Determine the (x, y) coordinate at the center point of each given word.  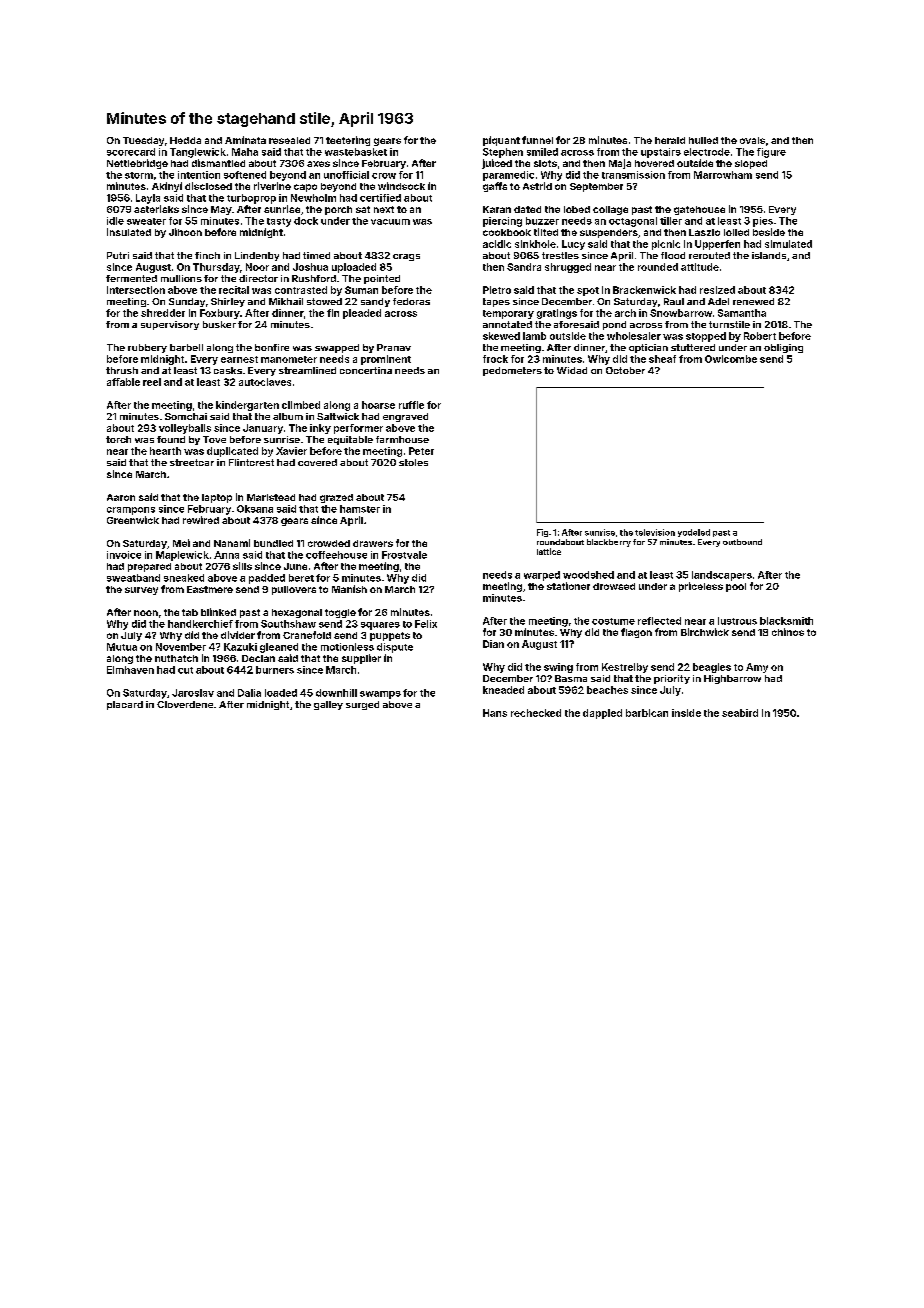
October (625, 370)
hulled (703, 140)
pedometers (512, 371)
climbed (301, 405)
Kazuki (240, 647)
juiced (497, 164)
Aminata (245, 140)
